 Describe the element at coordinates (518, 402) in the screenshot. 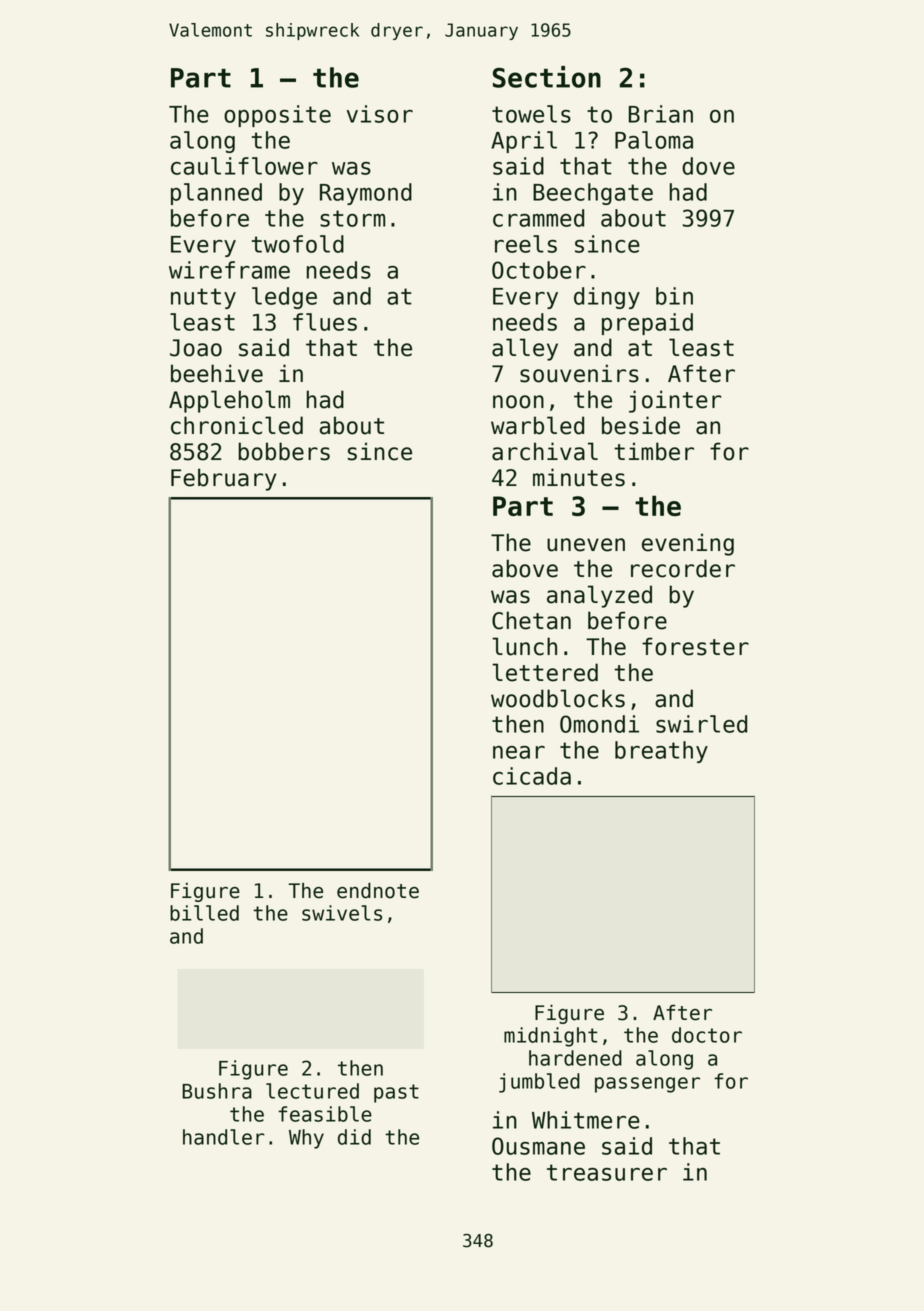

I see `noon` at that location.
